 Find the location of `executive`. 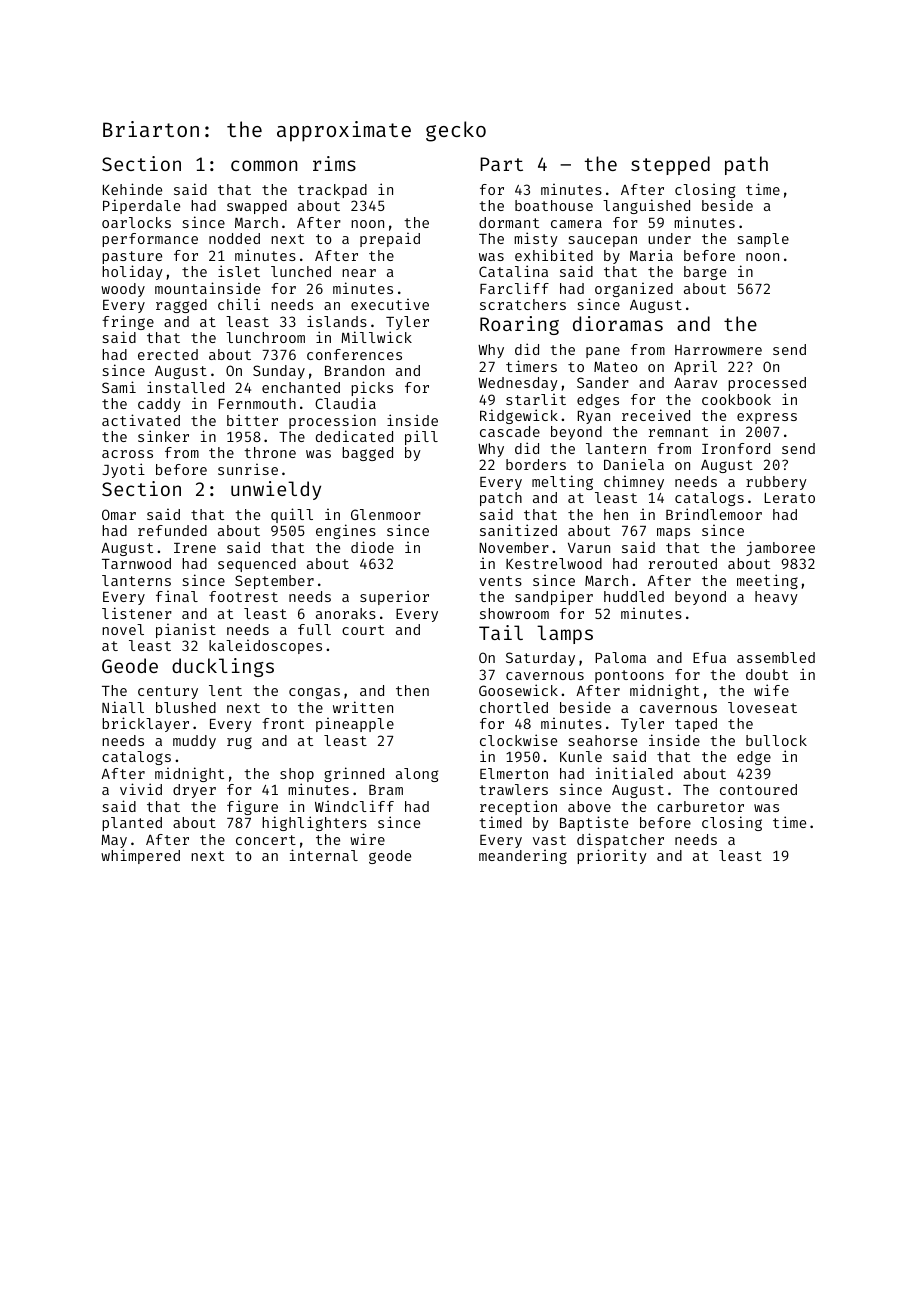

executive is located at coordinates (390, 304).
